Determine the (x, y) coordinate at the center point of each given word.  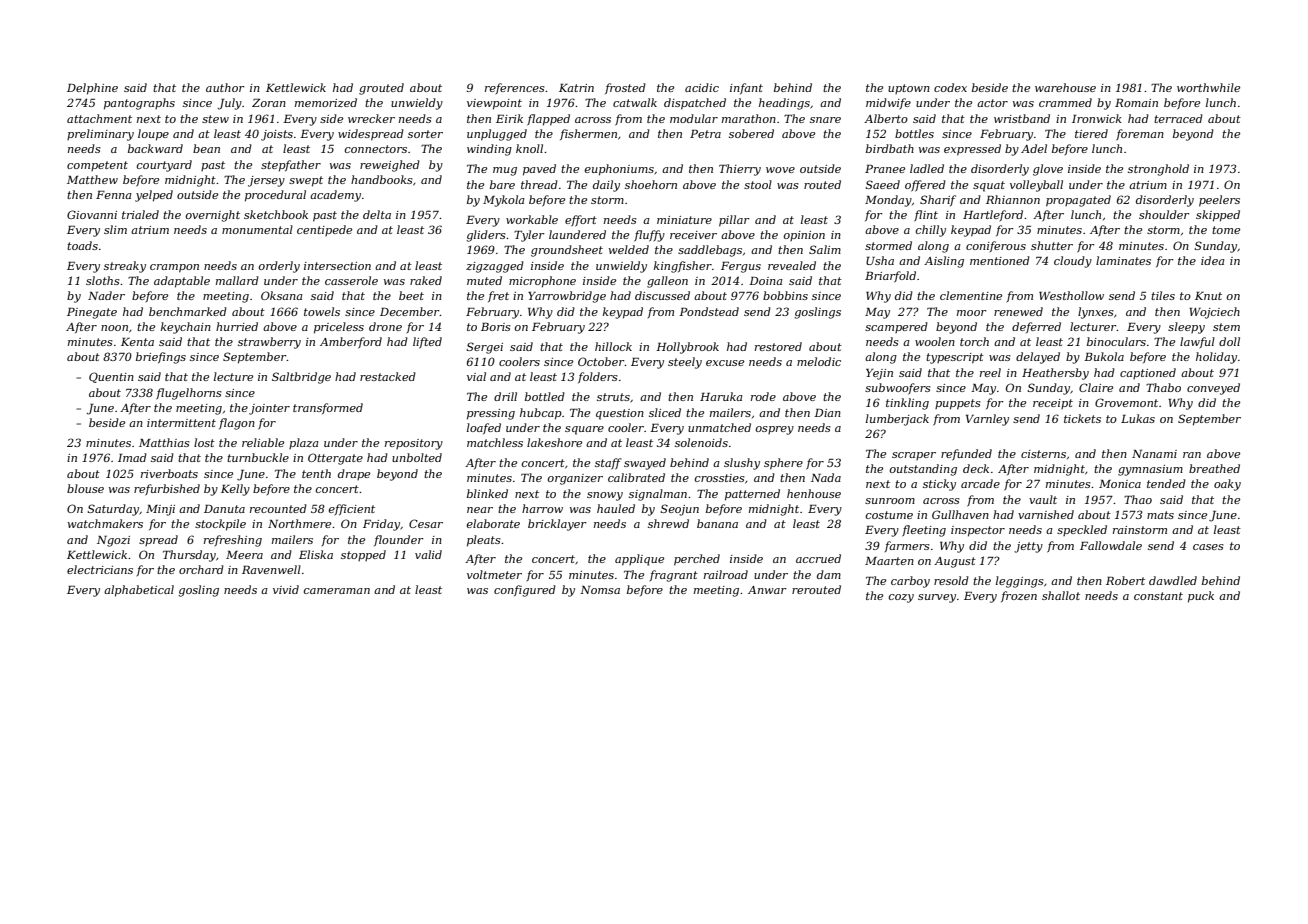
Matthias (164, 442)
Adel (1034, 148)
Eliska (316, 554)
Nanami (1154, 454)
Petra (705, 134)
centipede (324, 230)
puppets (958, 404)
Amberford (351, 343)
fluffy (649, 236)
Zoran (269, 103)
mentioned (1000, 260)
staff (608, 464)
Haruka (721, 396)
